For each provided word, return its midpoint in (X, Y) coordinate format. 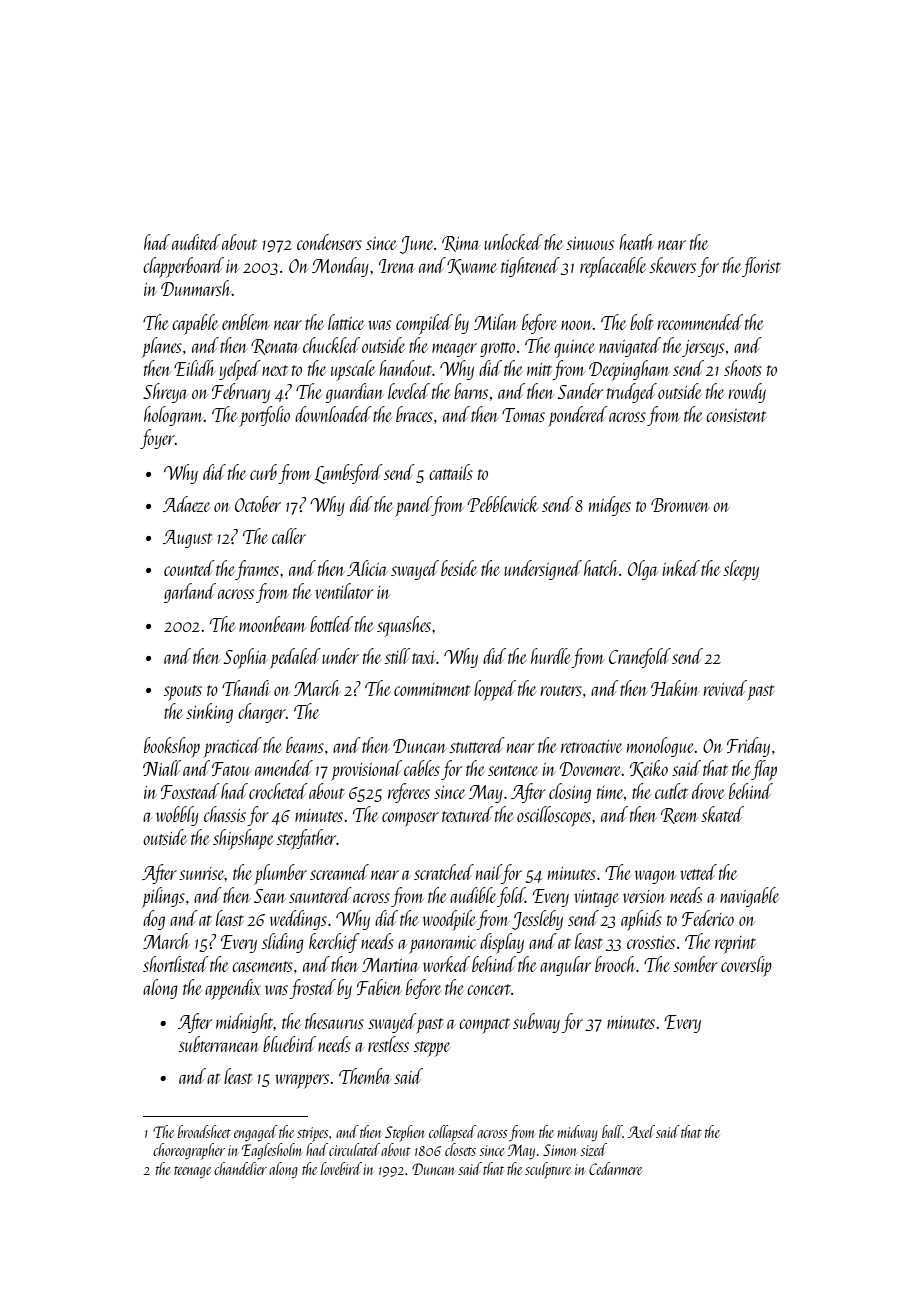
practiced (232, 747)
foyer (157, 439)
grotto (497, 349)
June (416, 245)
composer (410, 819)
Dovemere (591, 769)
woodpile (450, 920)
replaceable (613, 267)
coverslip (746, 966)
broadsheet (204, 1131)
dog (154, 920)
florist (761, 267)
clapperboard (183, 267)
